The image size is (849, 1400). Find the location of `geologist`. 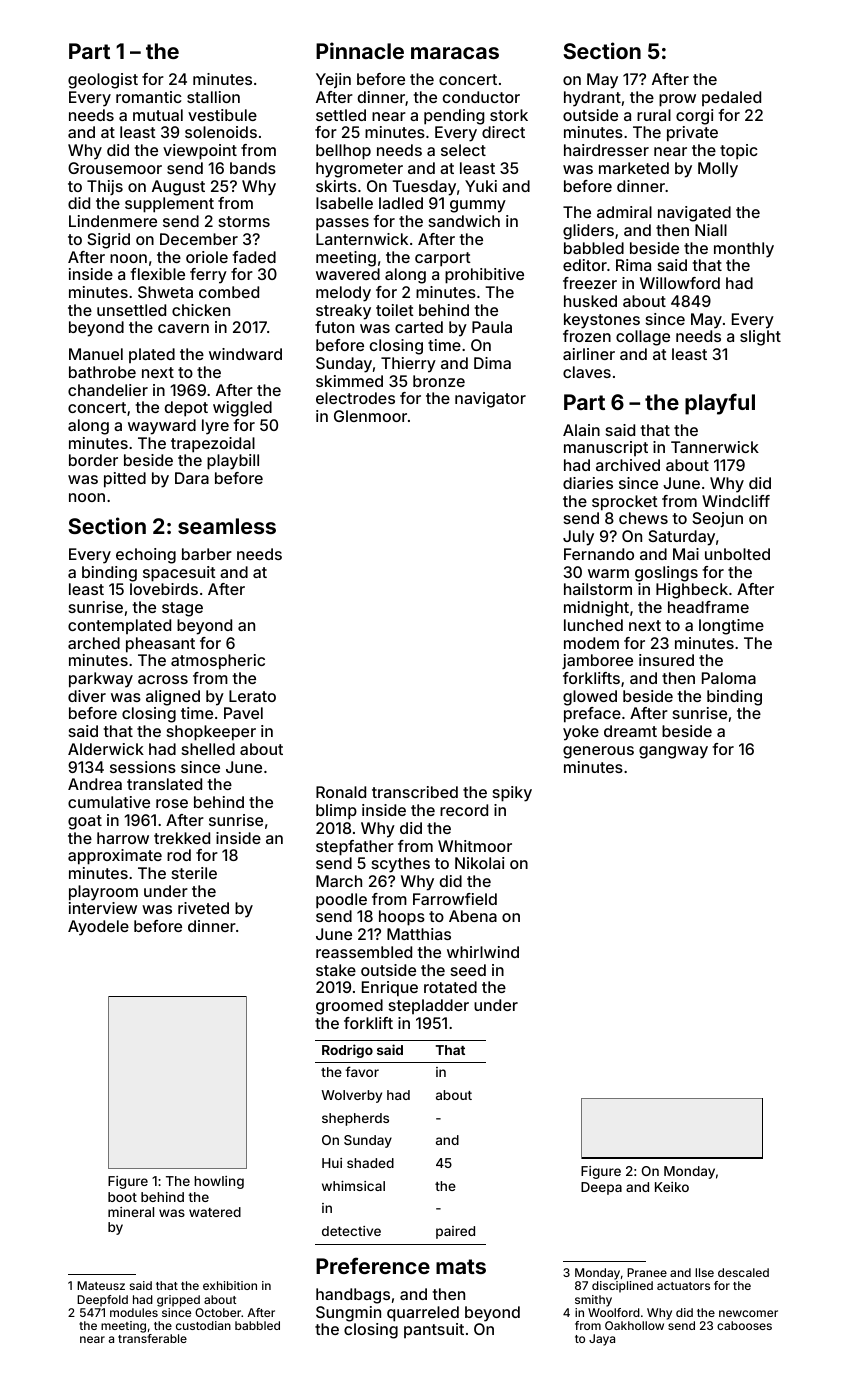

geologist is located at coordinates (103, 81).
